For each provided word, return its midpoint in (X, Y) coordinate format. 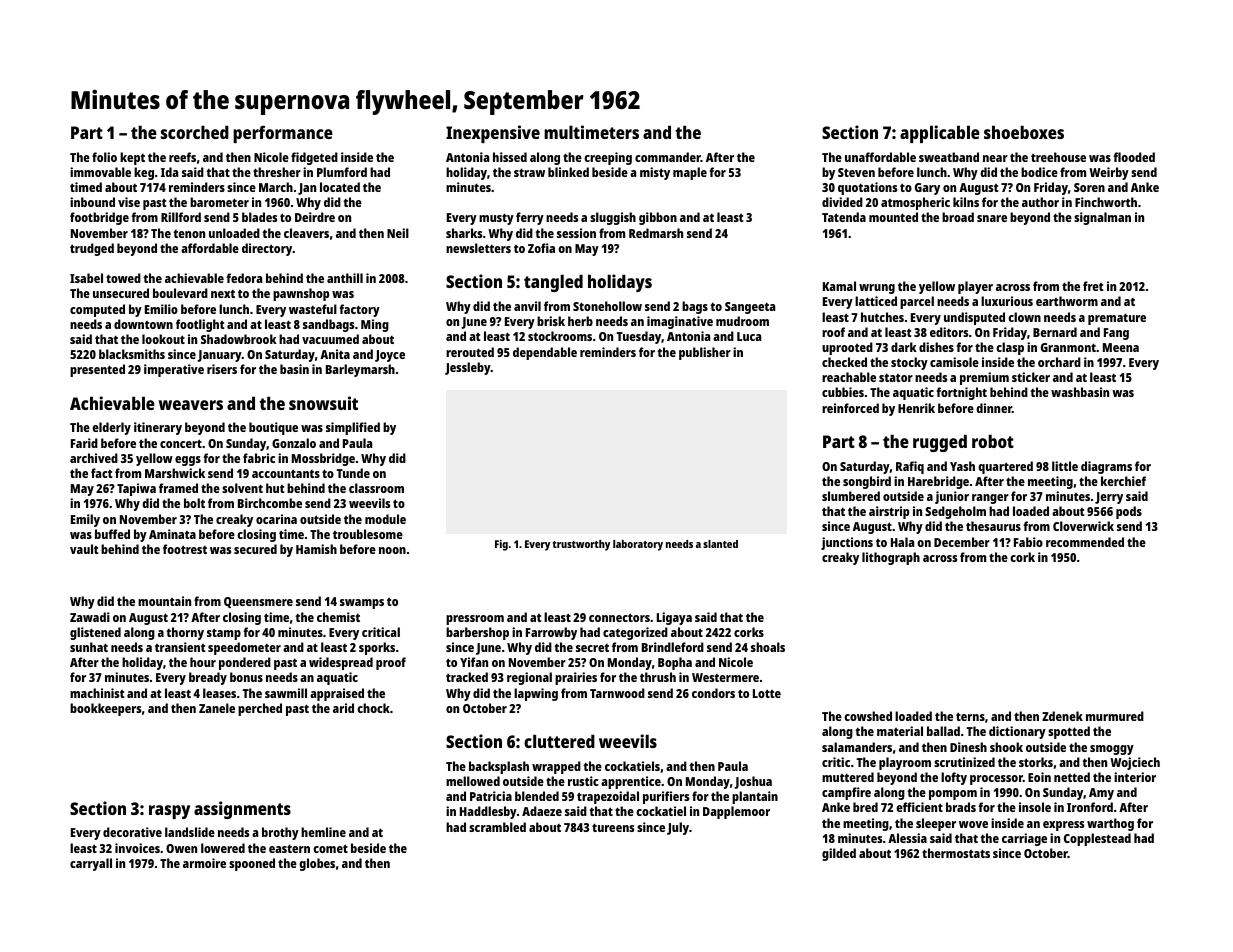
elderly (111, 428)
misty (655, 173)
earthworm (1067, 301)
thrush (658, 677)
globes (317, 864)
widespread (341, 663)
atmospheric (915, 203)
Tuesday (639, 337)
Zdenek (1062, 716)
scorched (195, 132)
